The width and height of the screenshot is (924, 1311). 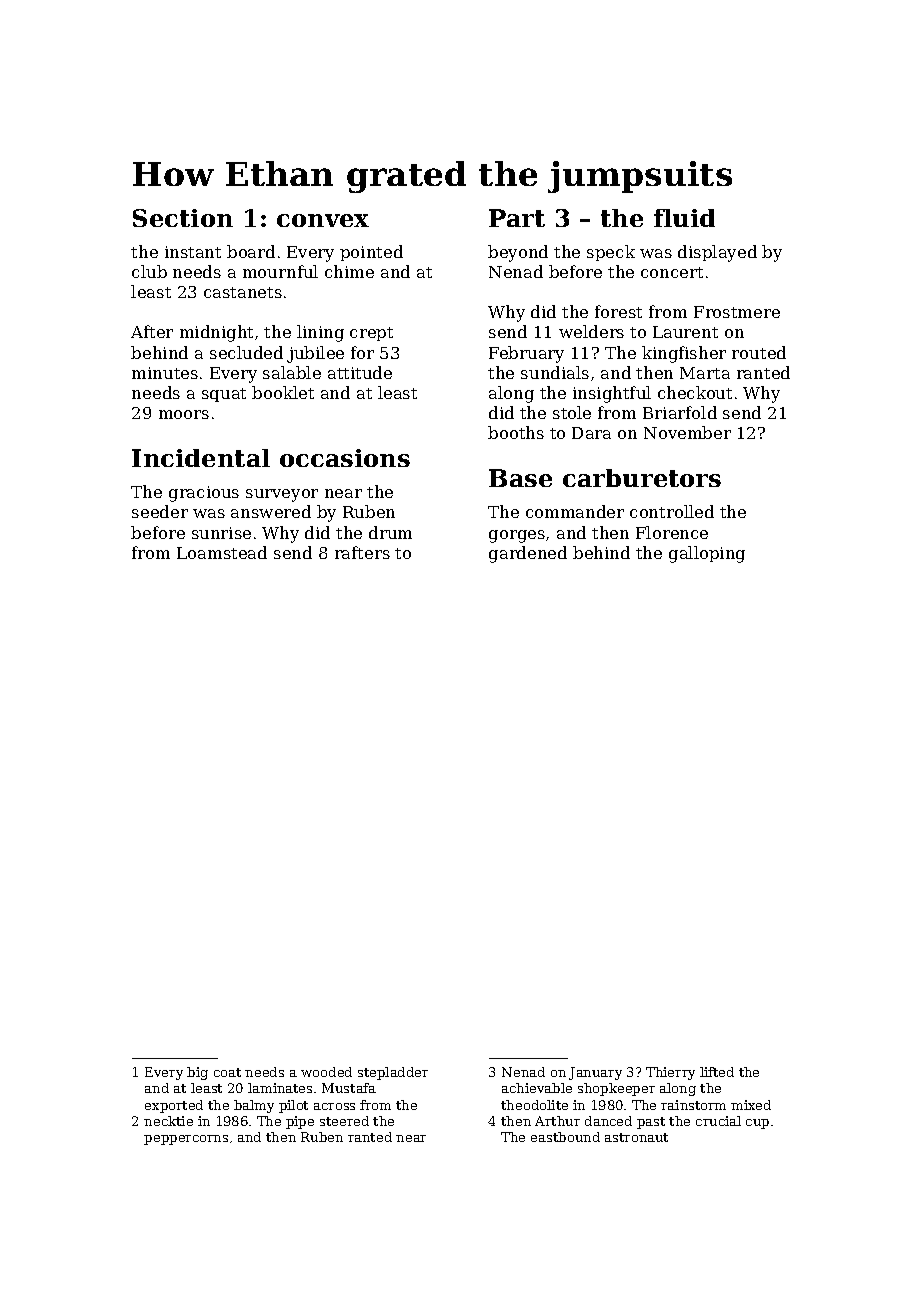 What do you see at coordinates (517, 536) in the screenshot?
I see `gorges` at bounding box center [517, 536].
